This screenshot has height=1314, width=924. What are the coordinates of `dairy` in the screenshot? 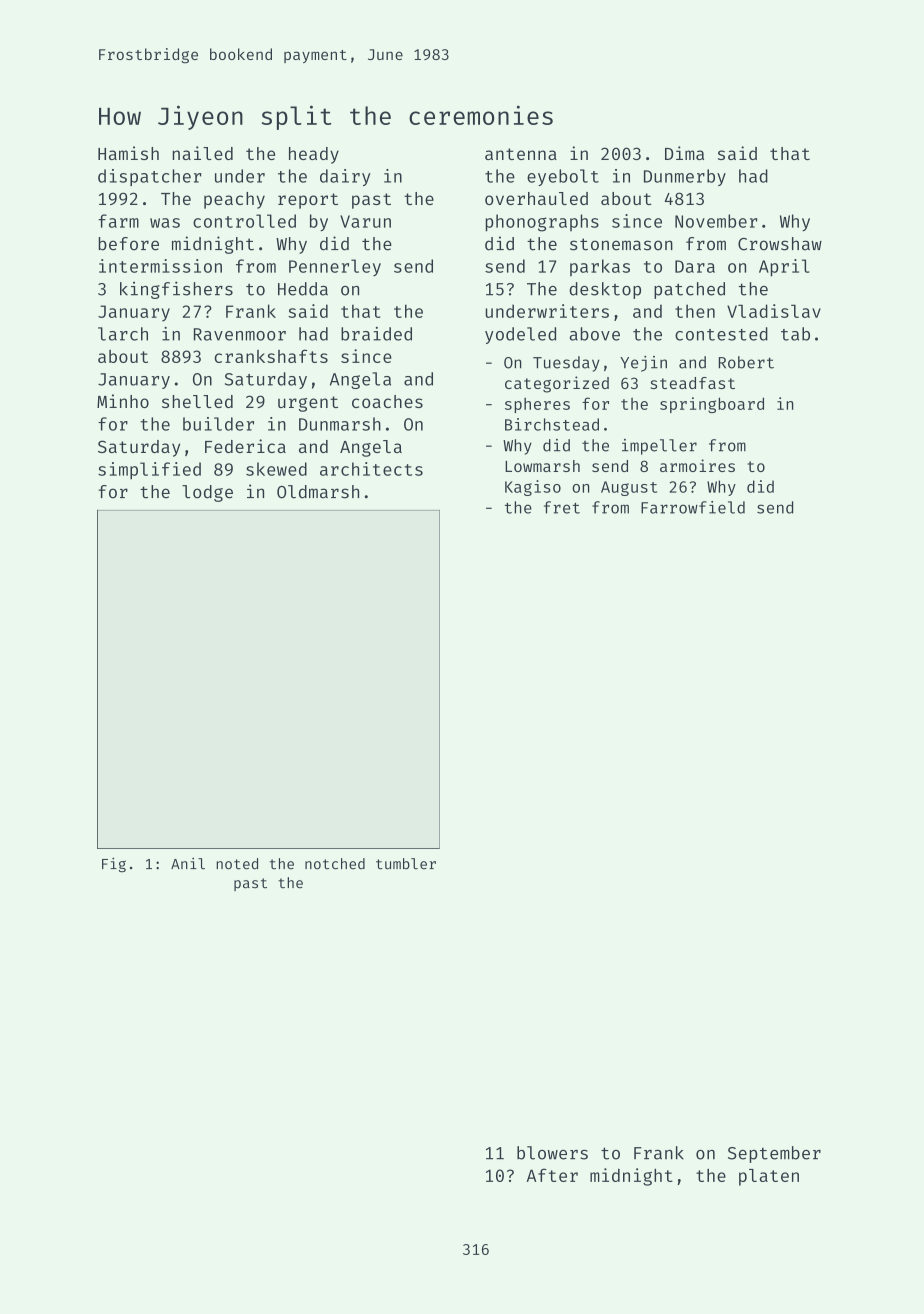 It's located at (345, 177).
